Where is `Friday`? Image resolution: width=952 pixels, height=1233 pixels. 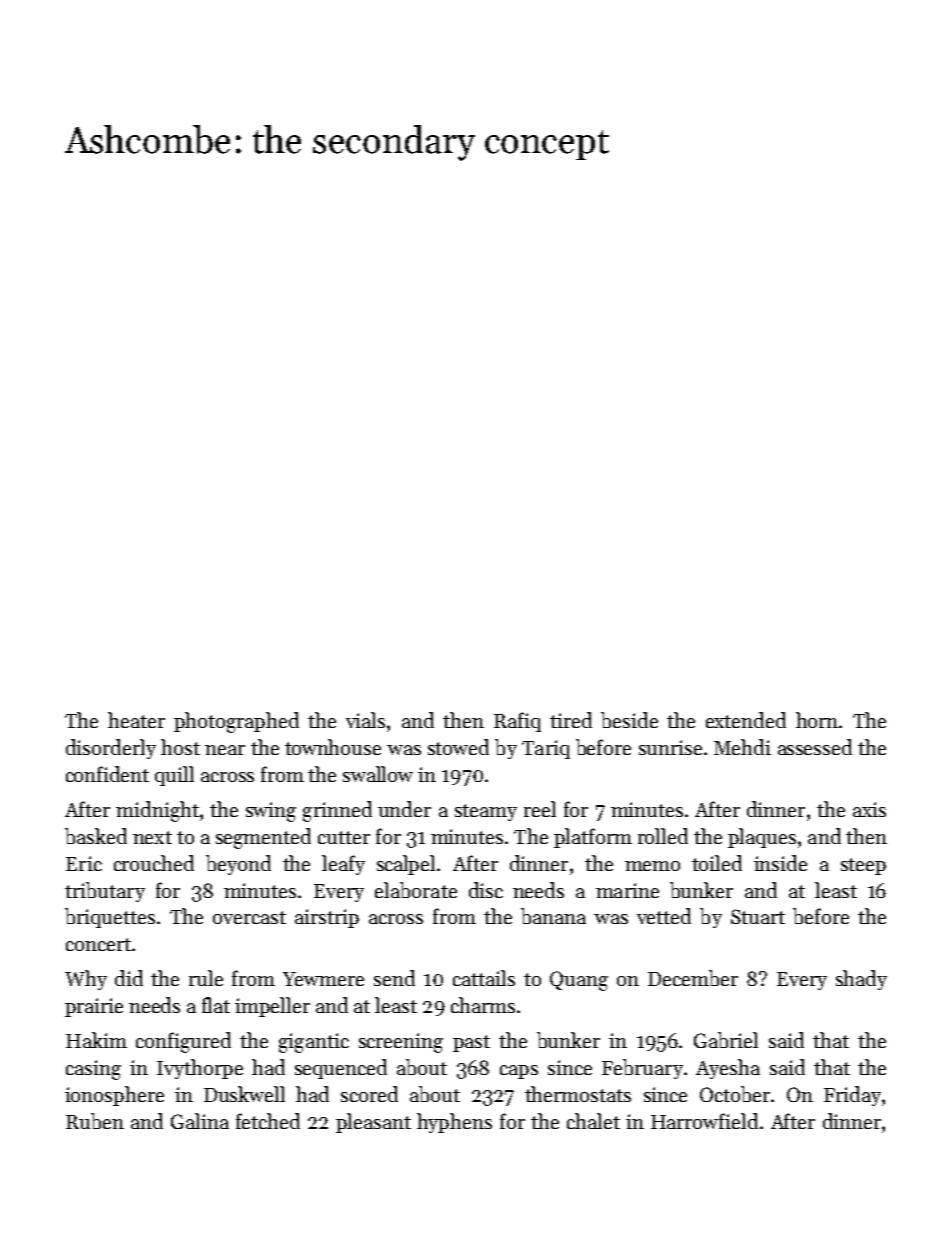 Friday is located at coordinates (852, 1096).
